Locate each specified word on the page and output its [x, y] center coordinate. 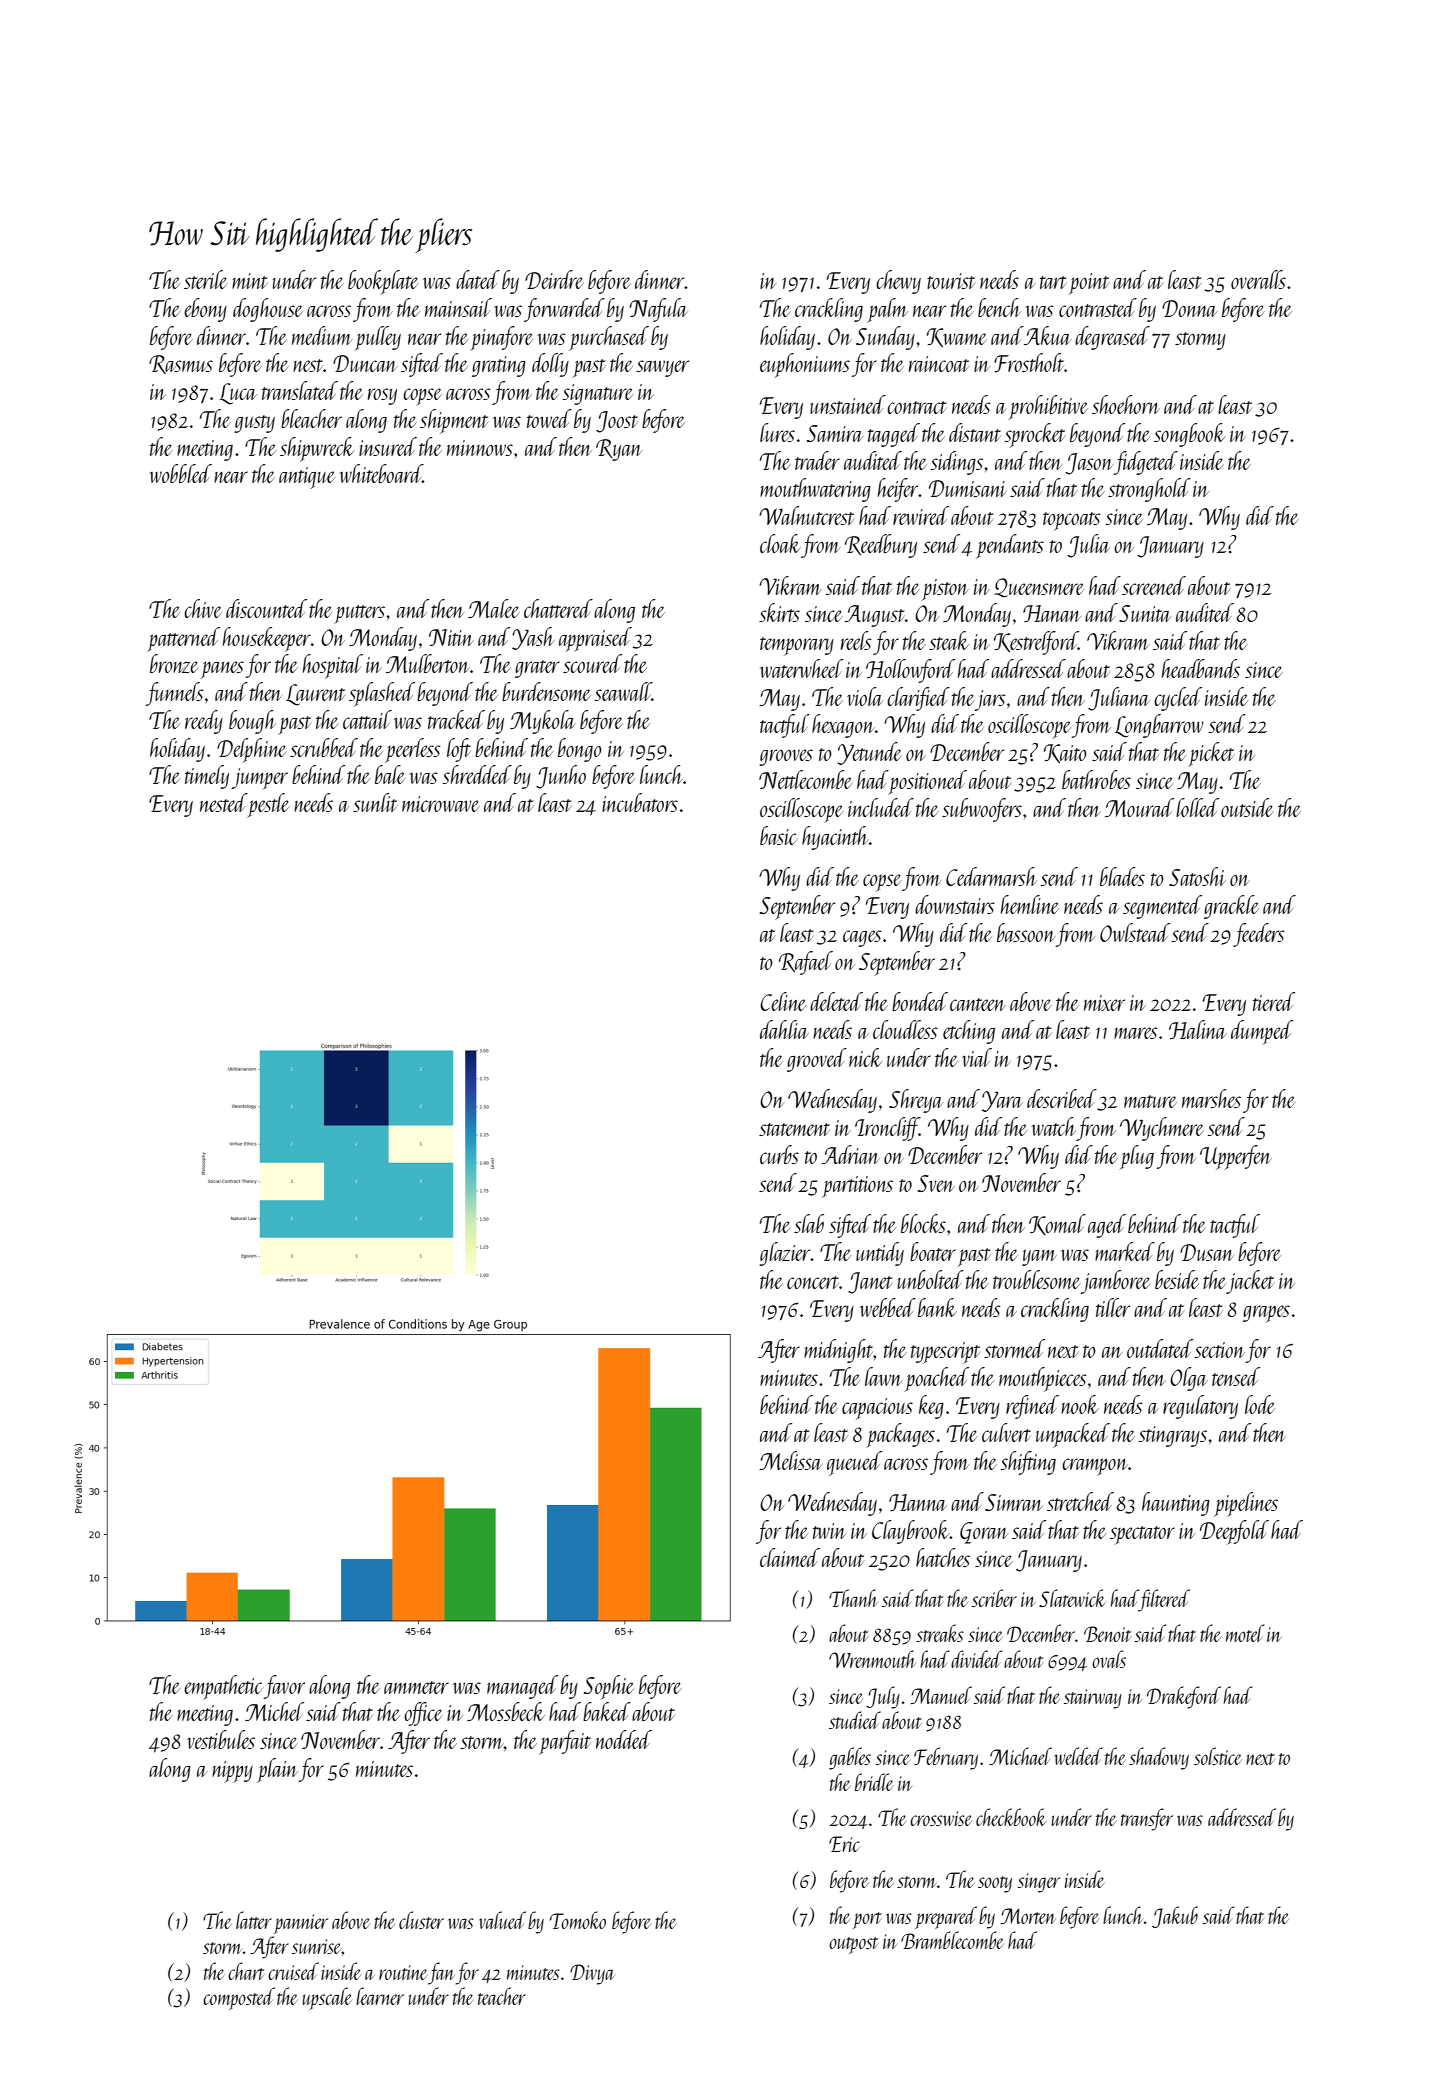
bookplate [383, 282]
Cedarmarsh [991, 876]
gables [850, 1758]
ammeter [416, 1687]
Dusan [1207, 1252]
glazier [785, 1254]
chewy [898, 282]
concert [813, 1282]
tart [1053, 282]
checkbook [1011, 1817]
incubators [640, 802]
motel [1245, 1633]
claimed [790, 1557]
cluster [421, 1920]
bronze [174, 663]
